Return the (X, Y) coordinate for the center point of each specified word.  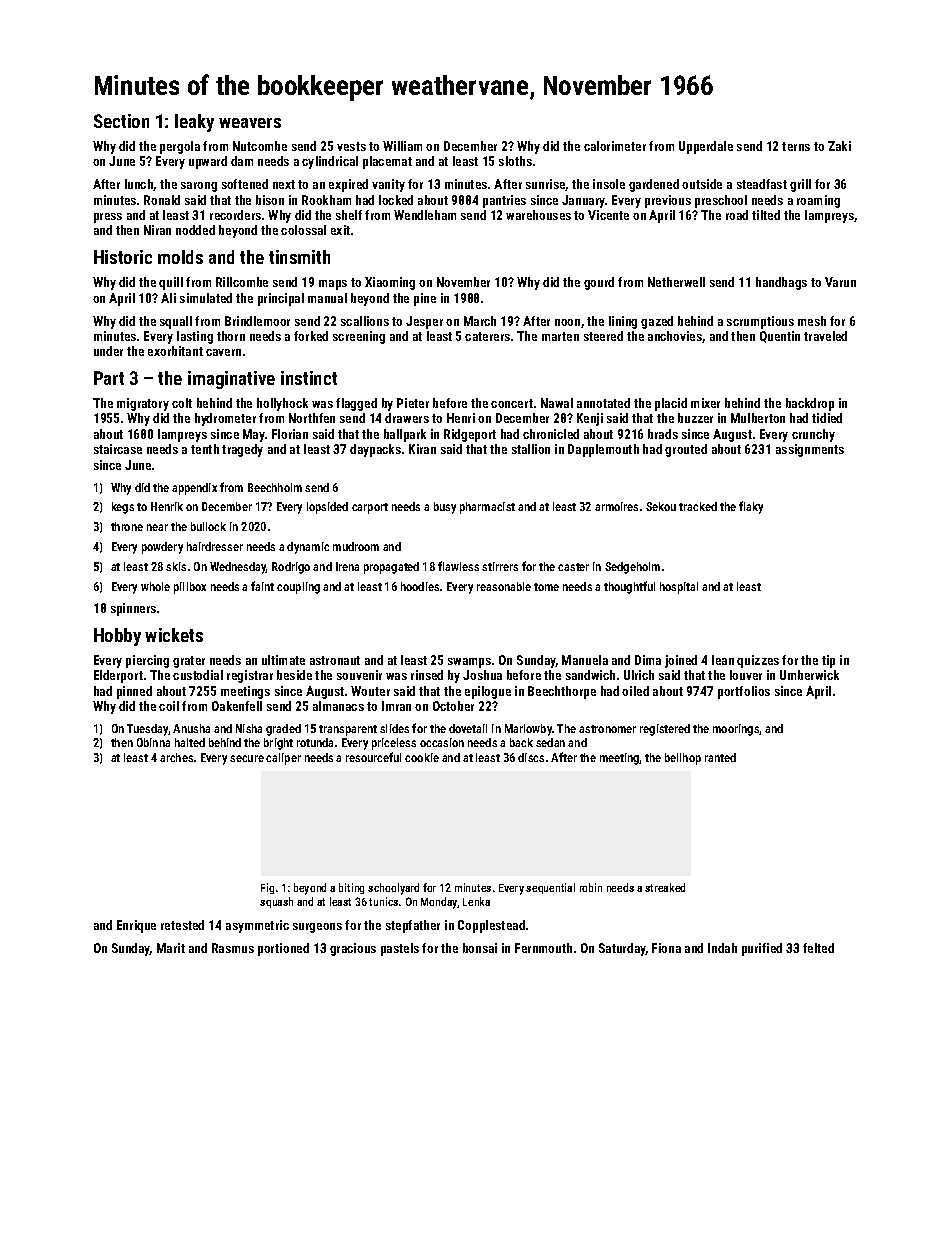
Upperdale (706, 147)
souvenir (359, 675)
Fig (267, 888)
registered (665, 730)
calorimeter (615, 146)
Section (121, 121)
